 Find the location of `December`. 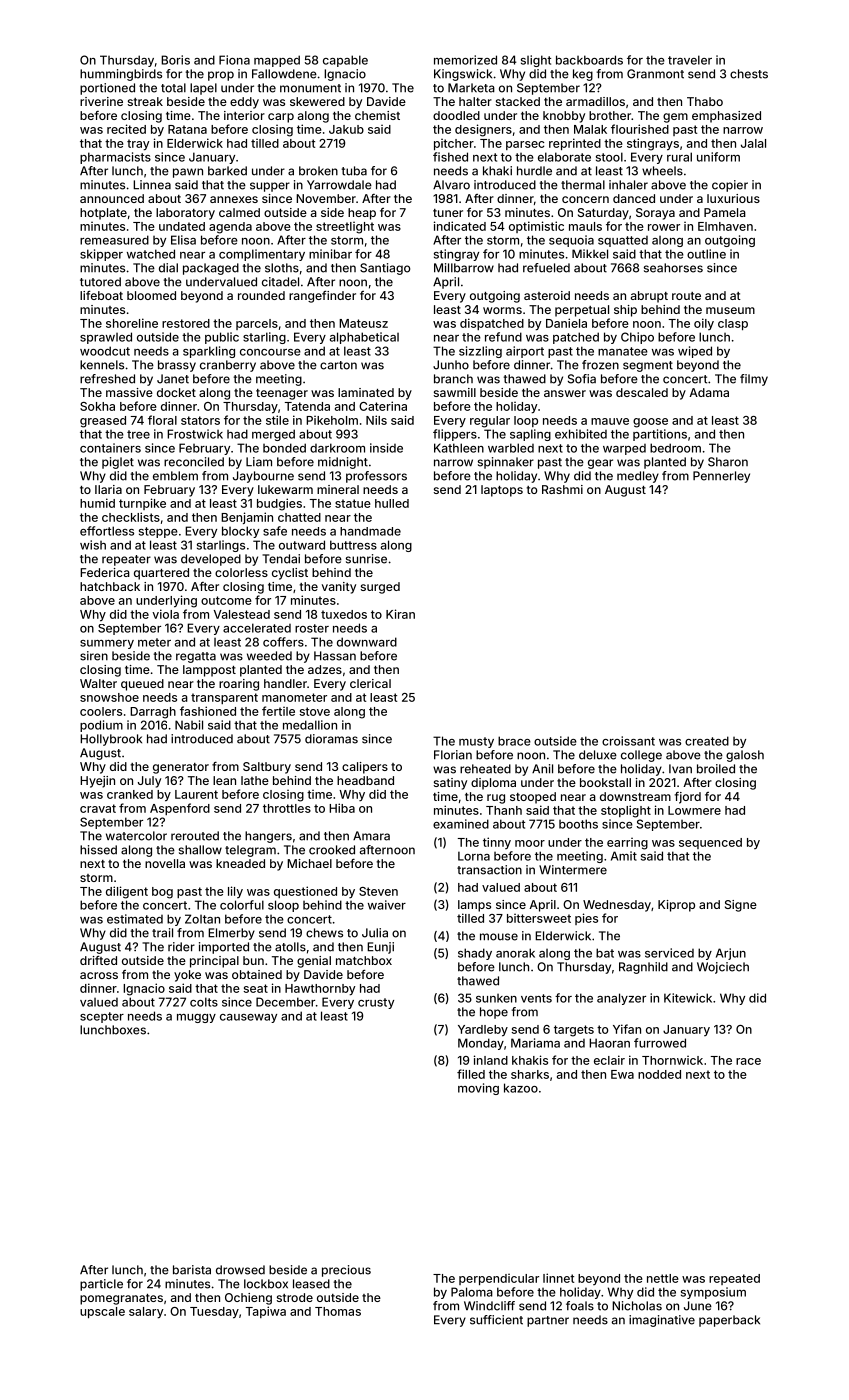

December is located at coordinates (285, 1002).
